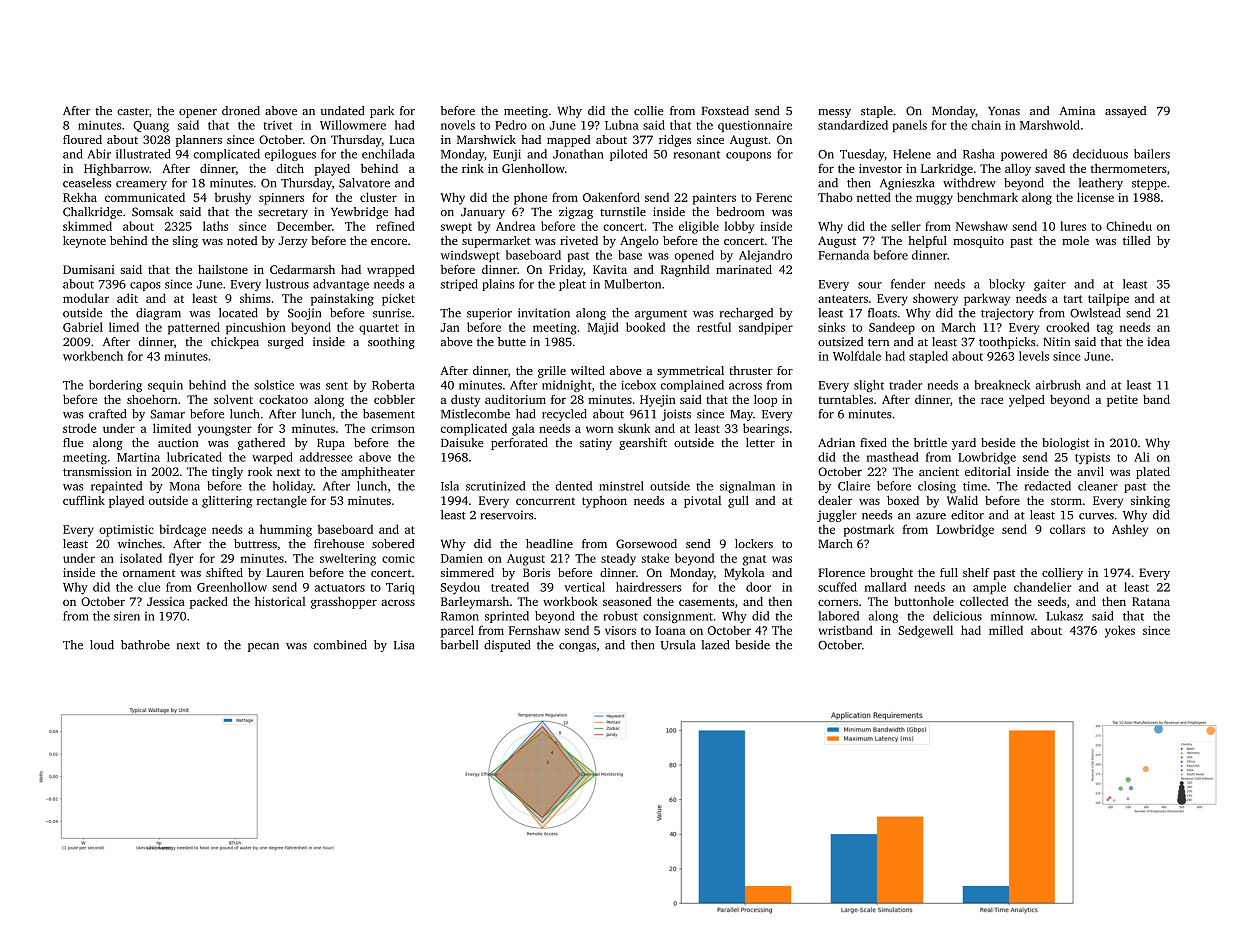 Image resolution: width=1233 pixels, height=952 pixels. What do you see at coordinates (97, 471) in the screenshot?
I see `transmission` at bounding box center [97, 471].
